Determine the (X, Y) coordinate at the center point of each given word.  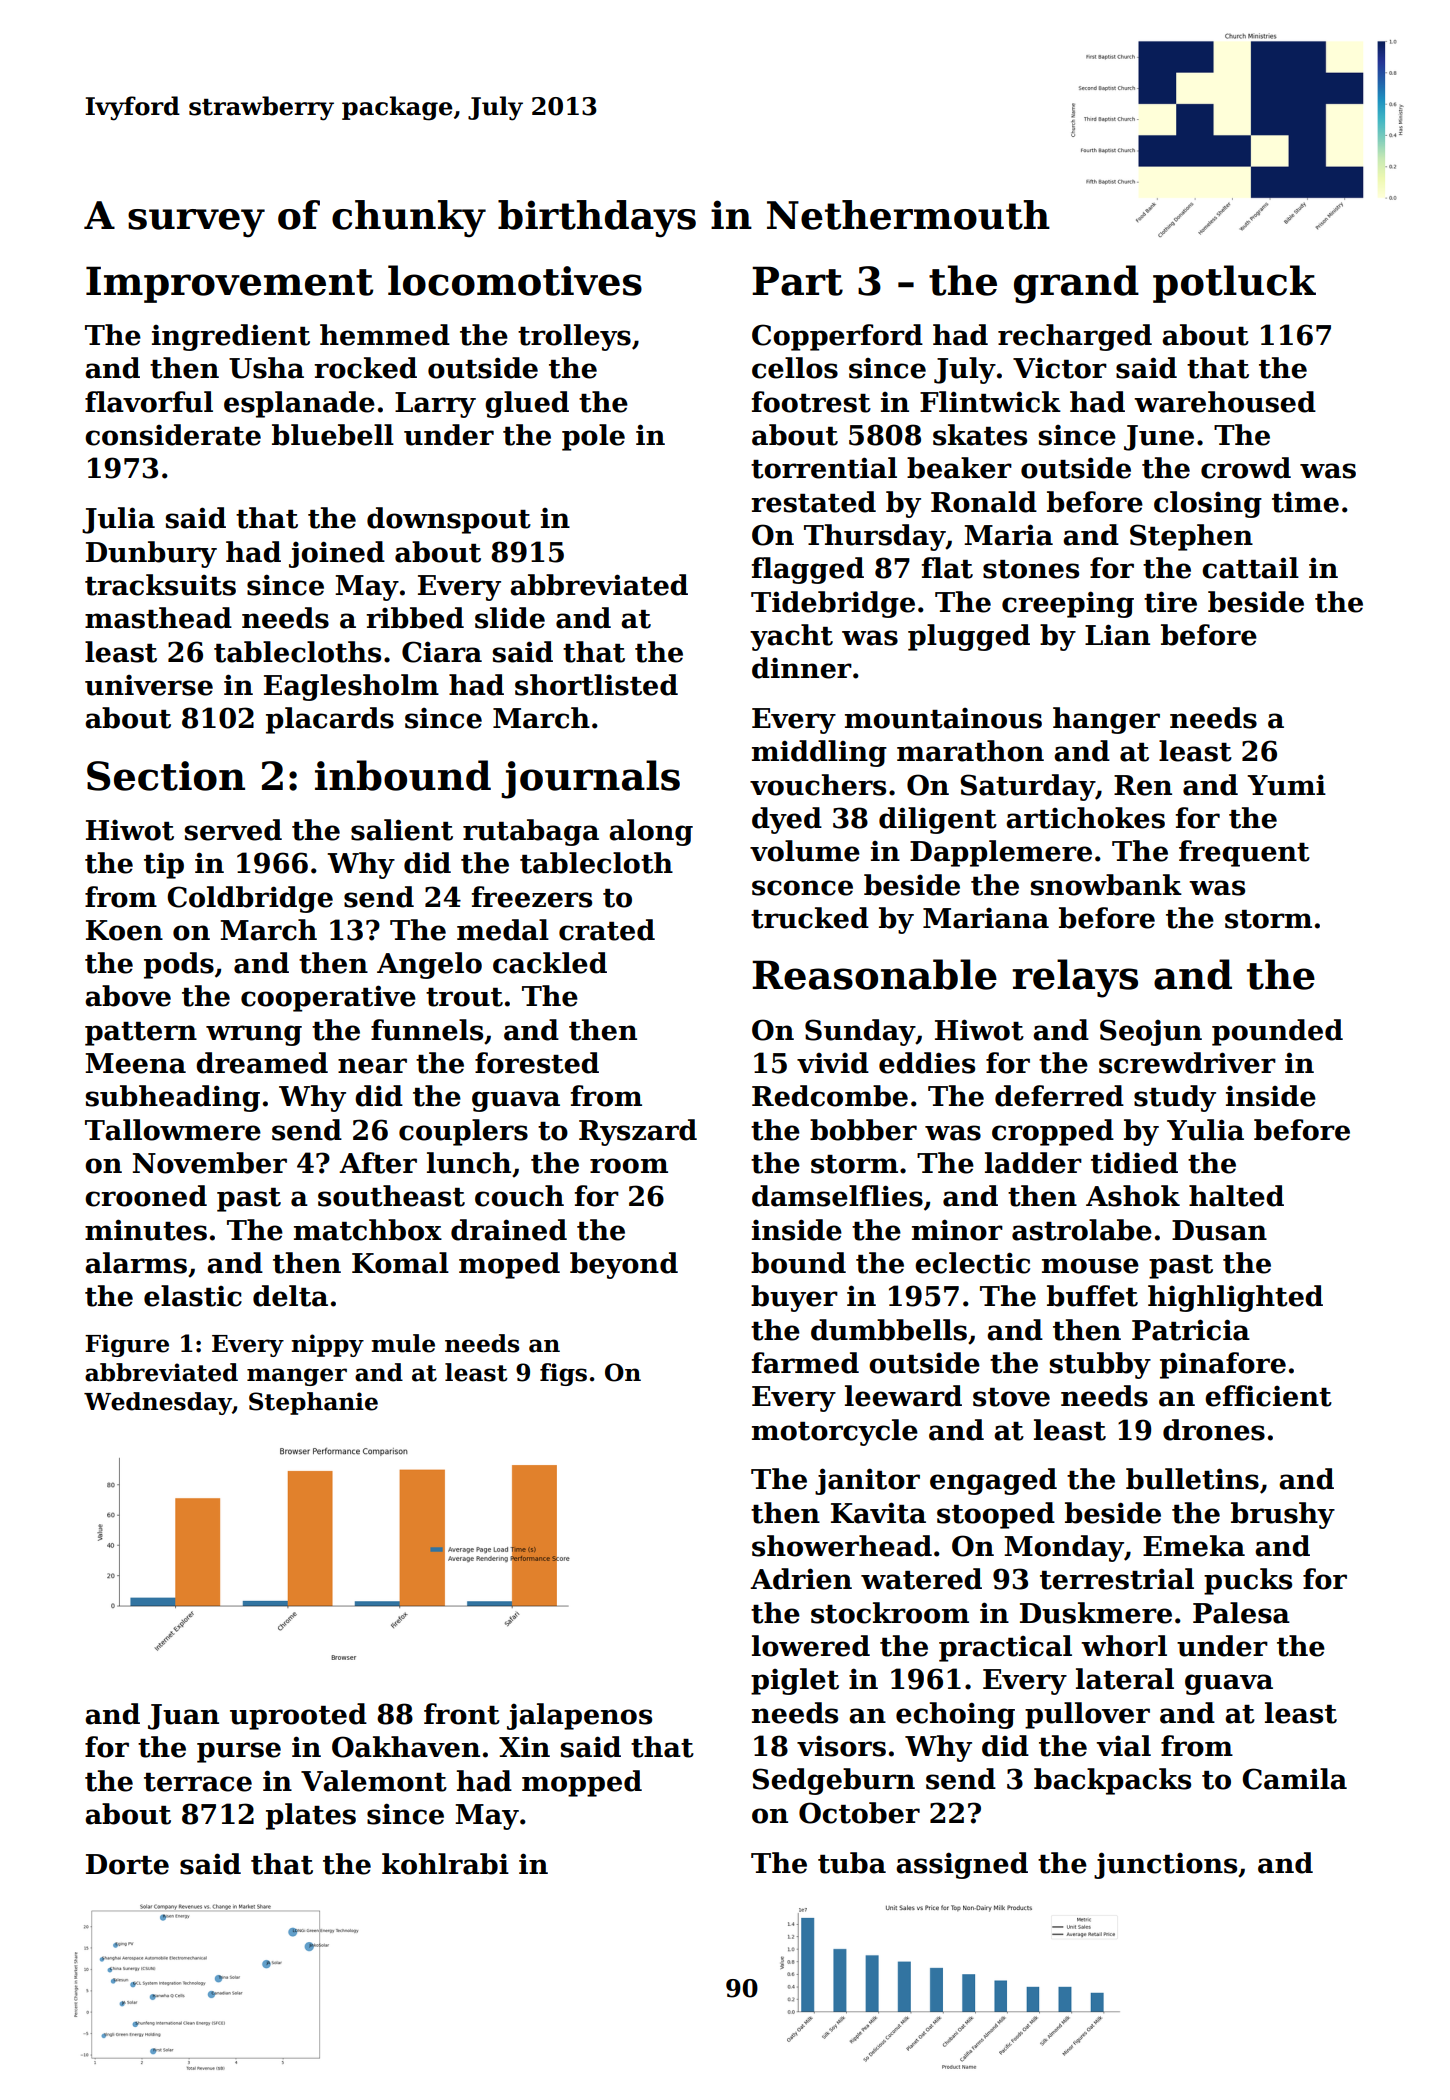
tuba (852, 1863)
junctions (1165, 1865)
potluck (1234, 284)
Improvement (229, 284)
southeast (391, 1196)
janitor (867, 1481)
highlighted (1235, 1298)
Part (797, 281)
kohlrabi (445, 1864)
